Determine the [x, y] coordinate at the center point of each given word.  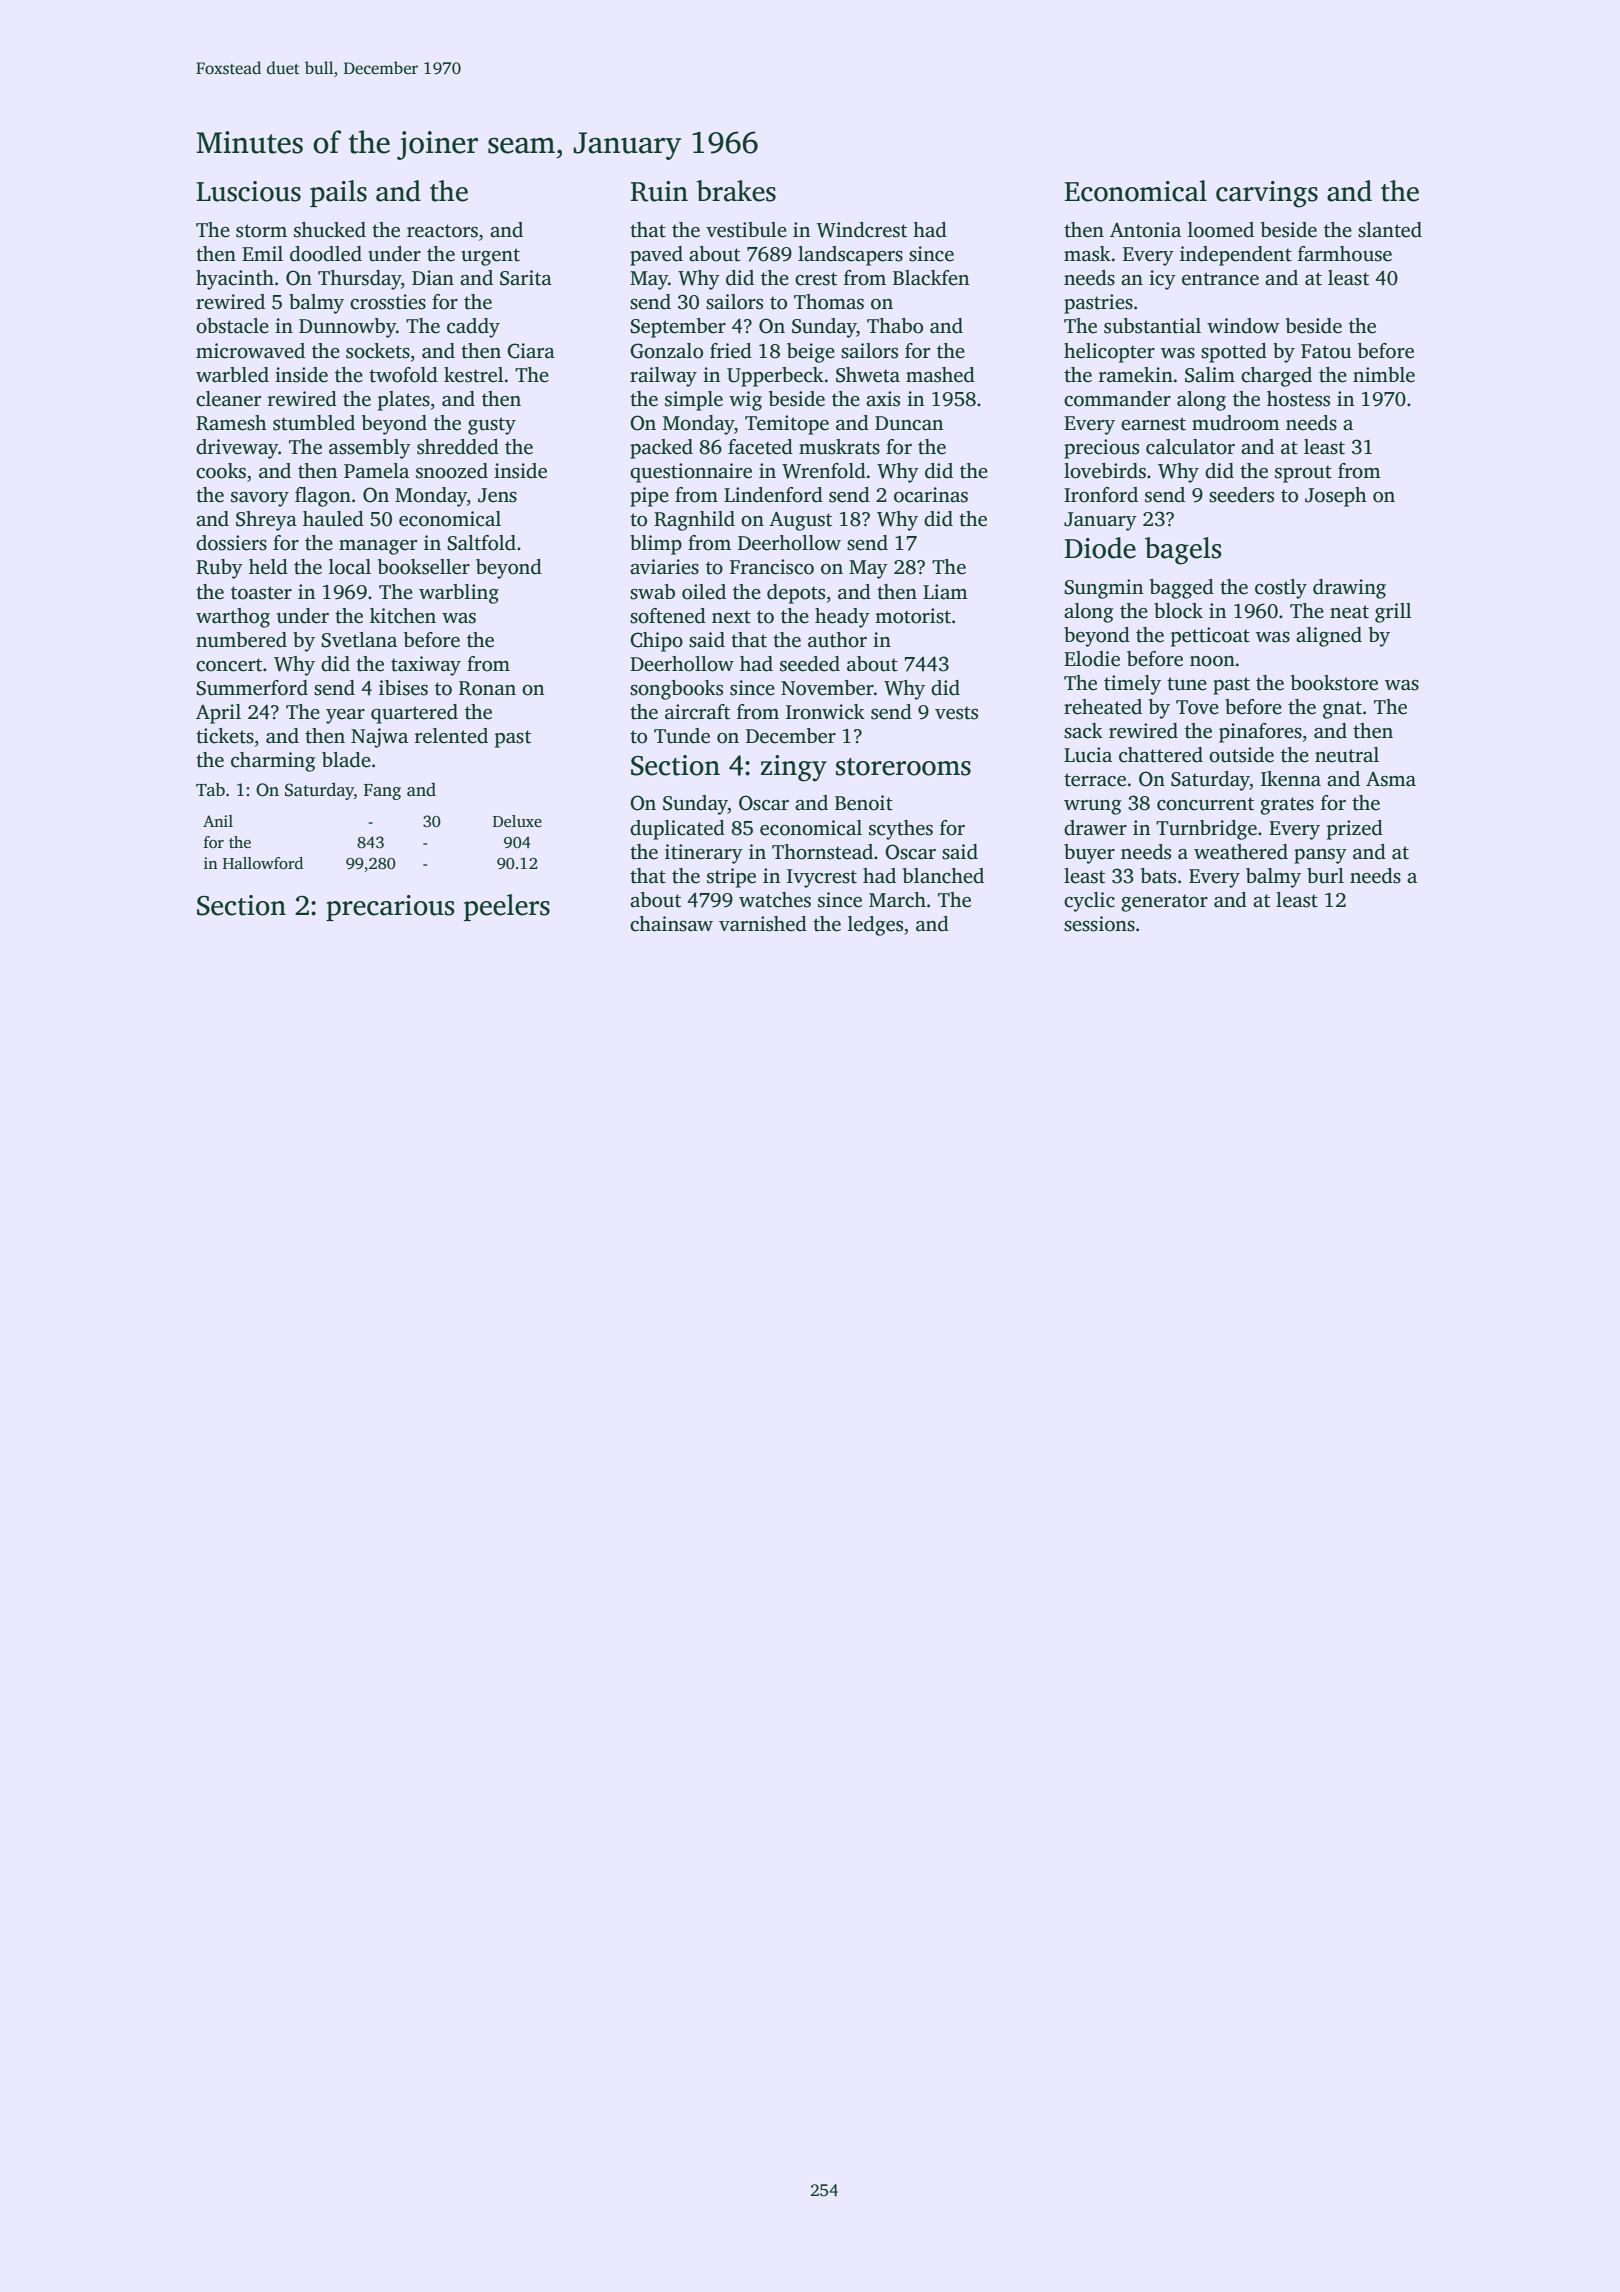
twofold [403, 375]
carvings [1267, 194]
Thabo [895, 326]
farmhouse [1345, 254]
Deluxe [517, 821]
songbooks [676, 690]
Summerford [252, 688]
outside [1241, 755]
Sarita [526, 278]
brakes [736, 191]
